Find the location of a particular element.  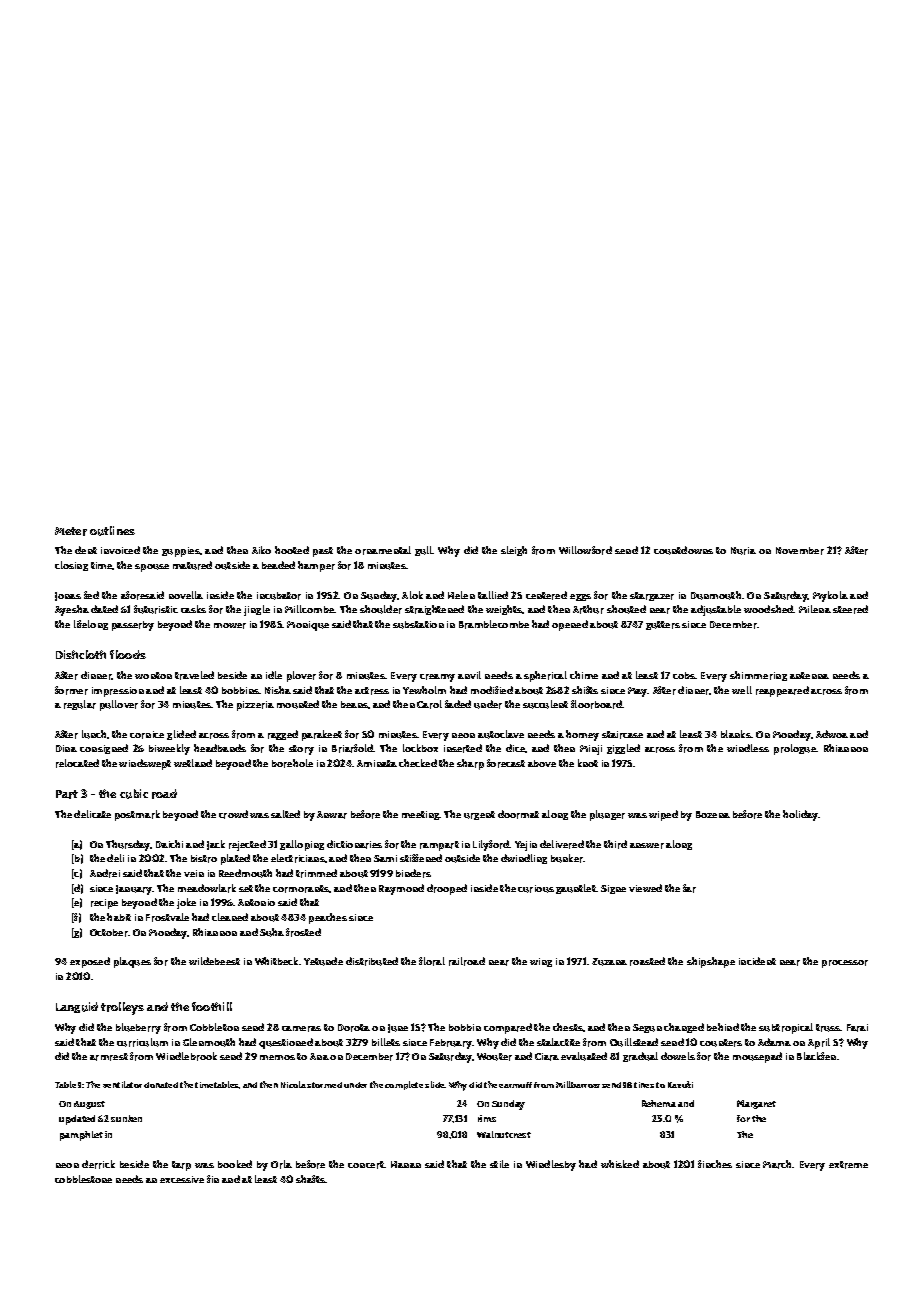

holiday is located at coordinates (801, 815).
